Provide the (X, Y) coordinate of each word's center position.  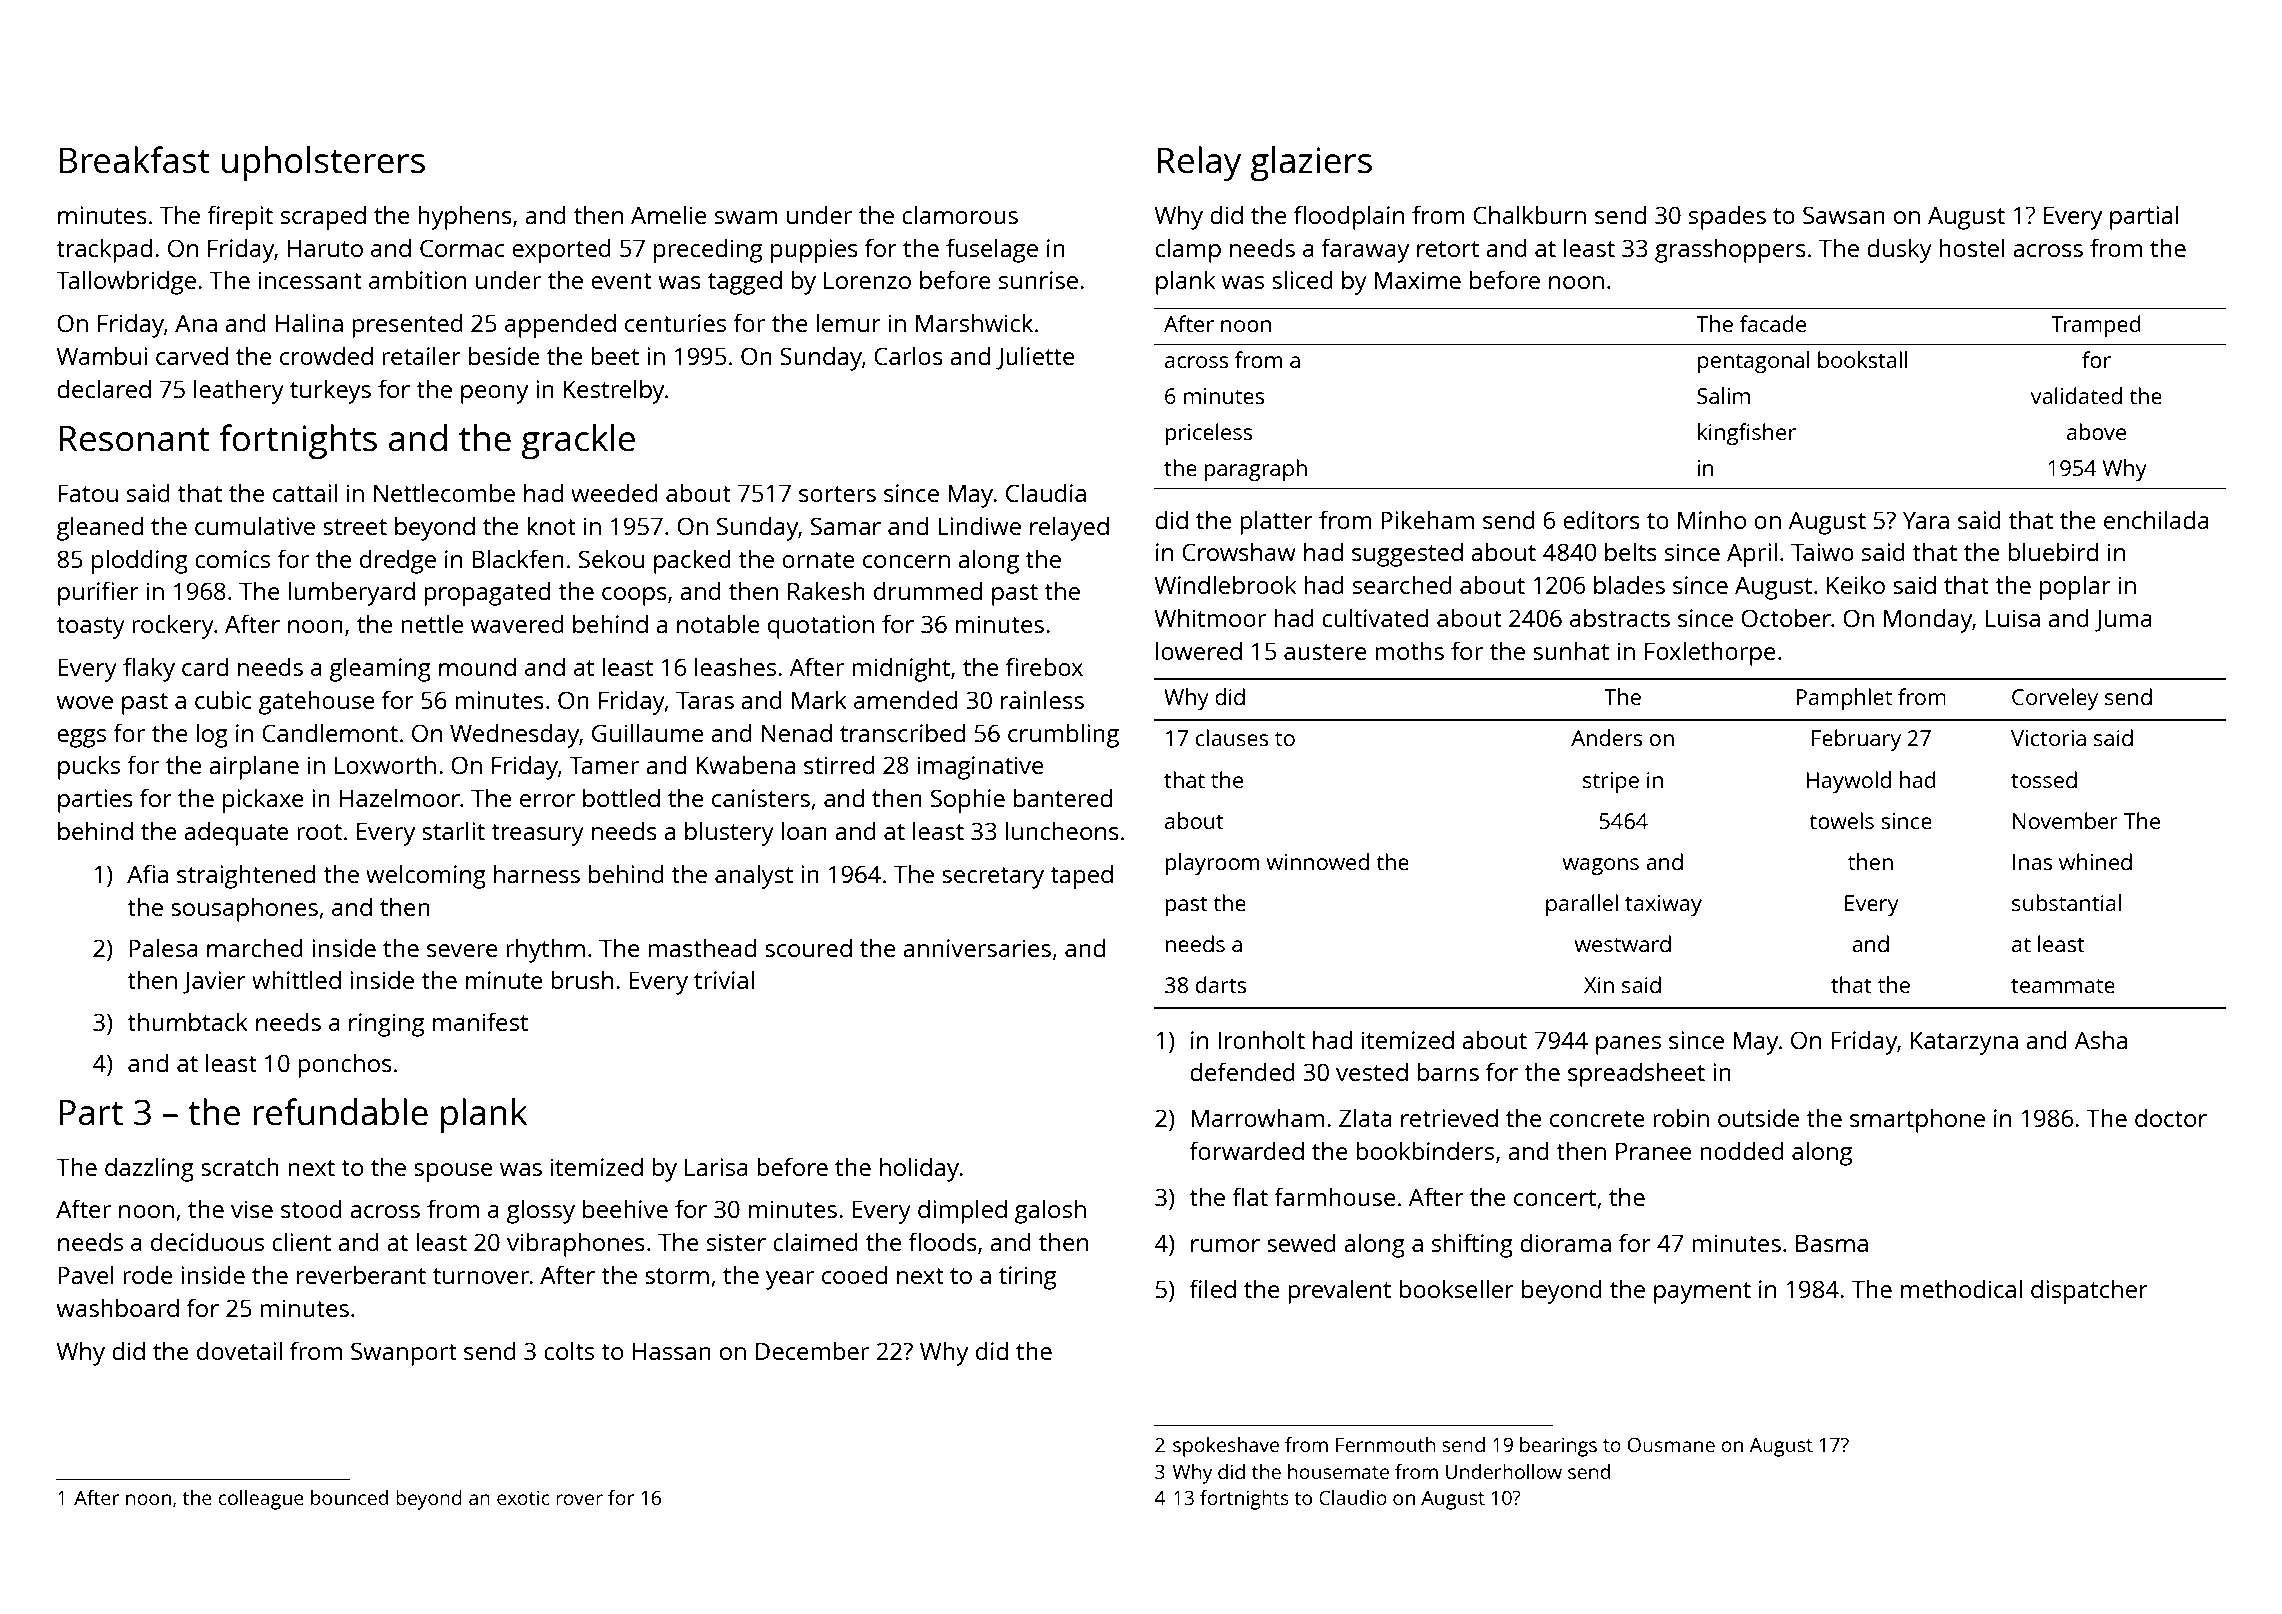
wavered (517, 623)
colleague (261, 1500)
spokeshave (1226, 1447)
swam (746, 217)
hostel (1972, 247)
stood (311, 1208)
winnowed (1318, 861)
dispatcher (2089, 1291)
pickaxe (263, 800)
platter (1276, 522)
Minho (1712, 519)
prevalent (1339, 1291)
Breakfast (134, 160)
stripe (1611, 782)
